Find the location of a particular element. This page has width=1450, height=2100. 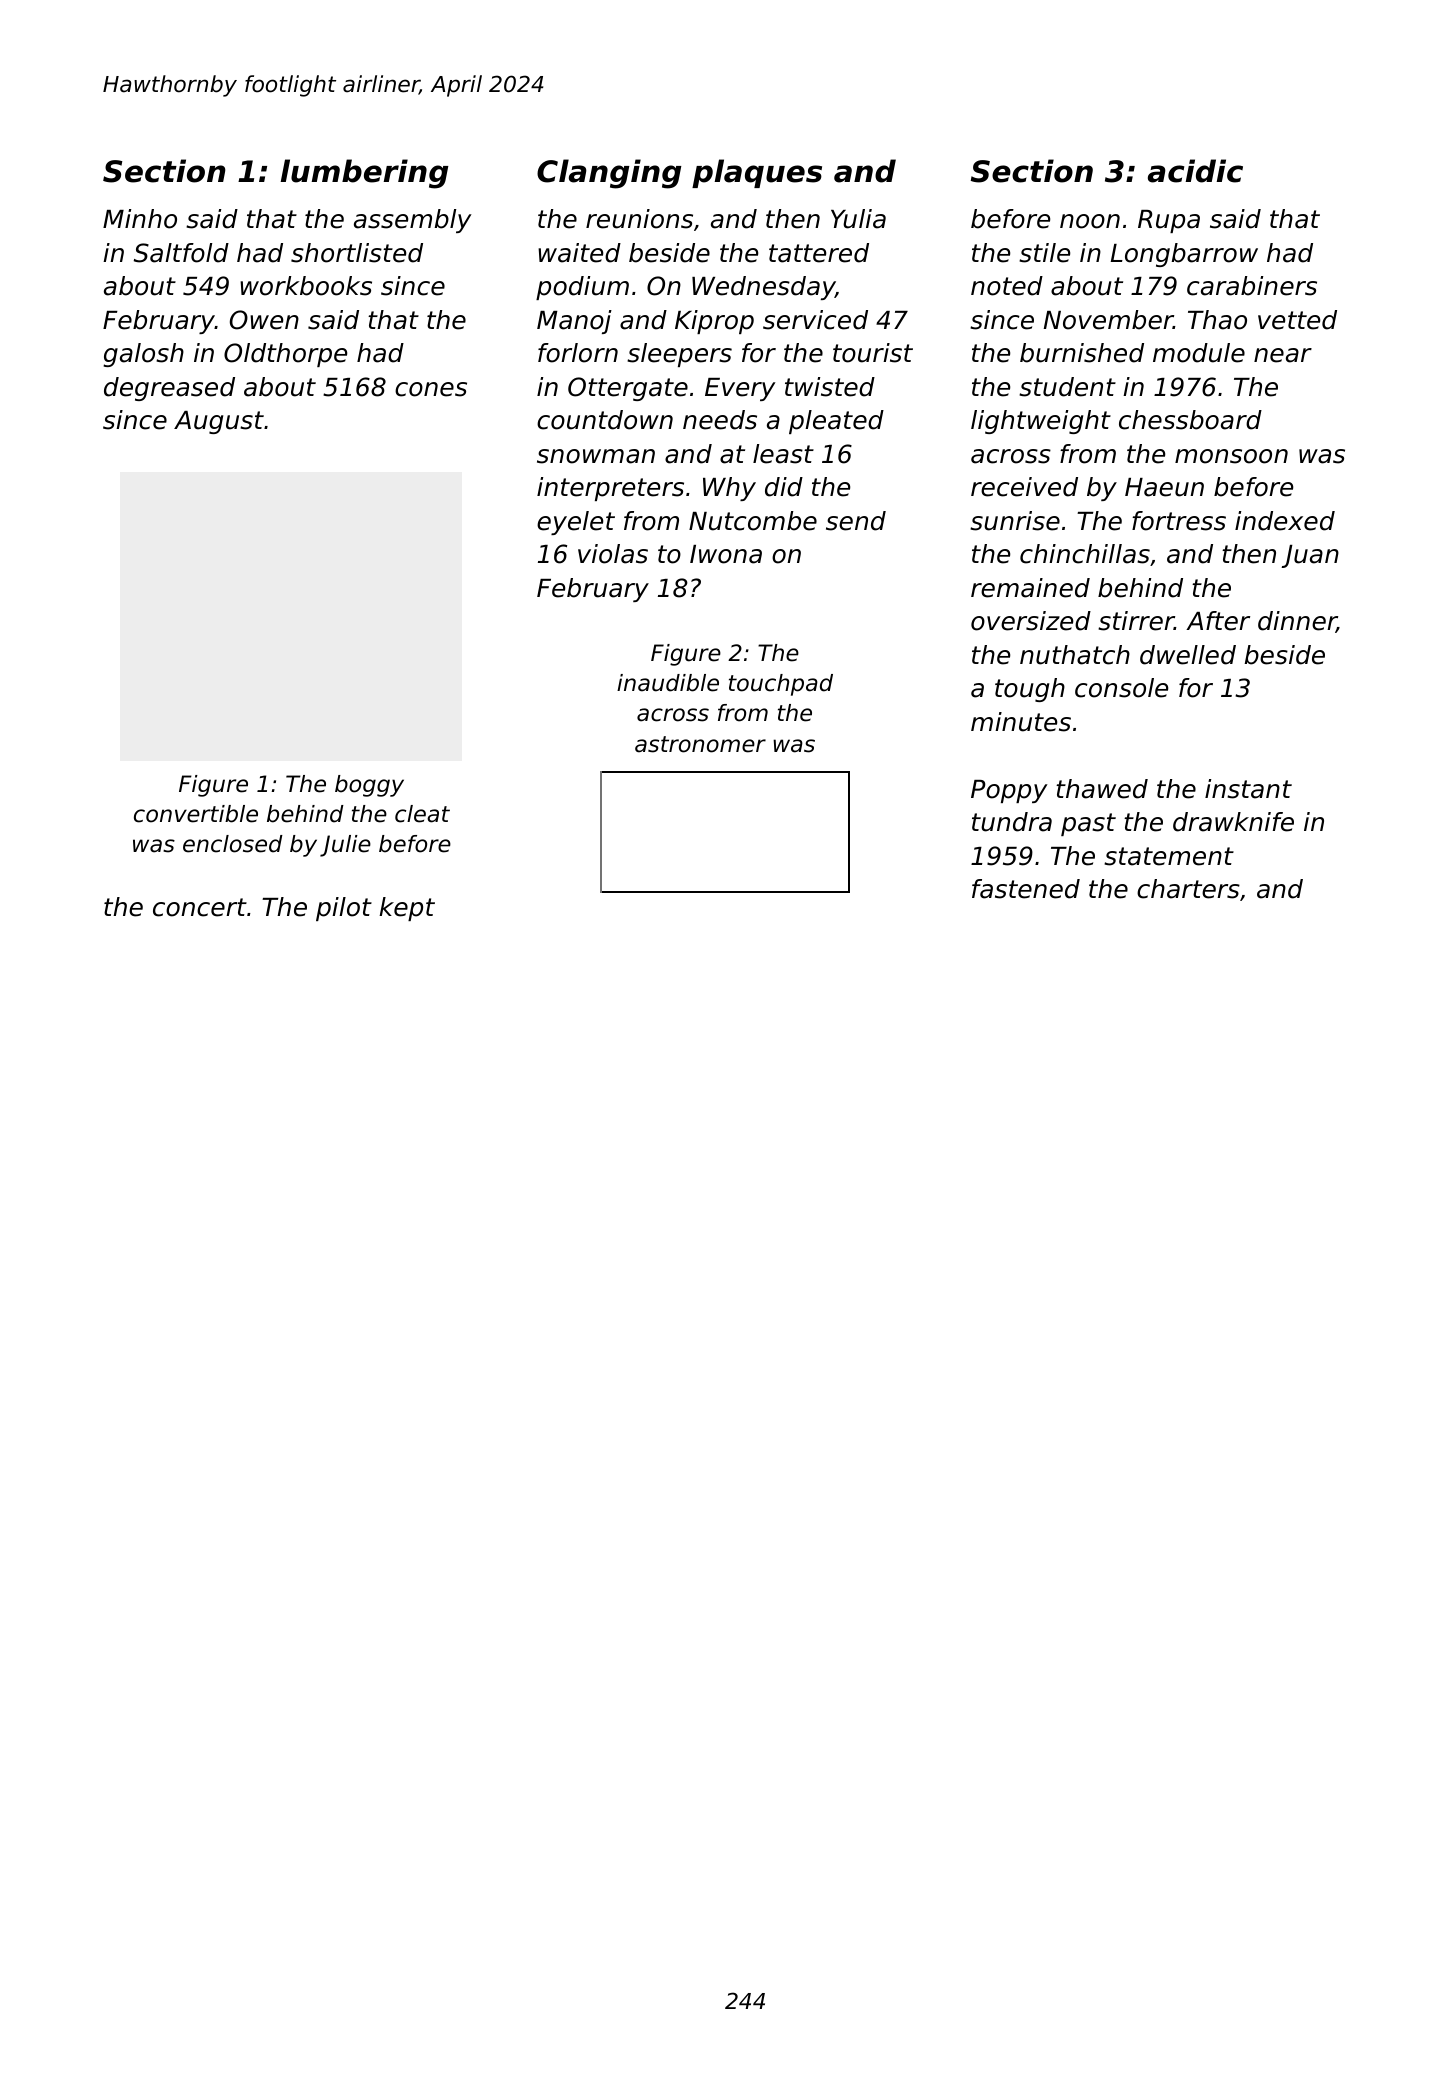

inaudible is located at coordinates (668, 683).
